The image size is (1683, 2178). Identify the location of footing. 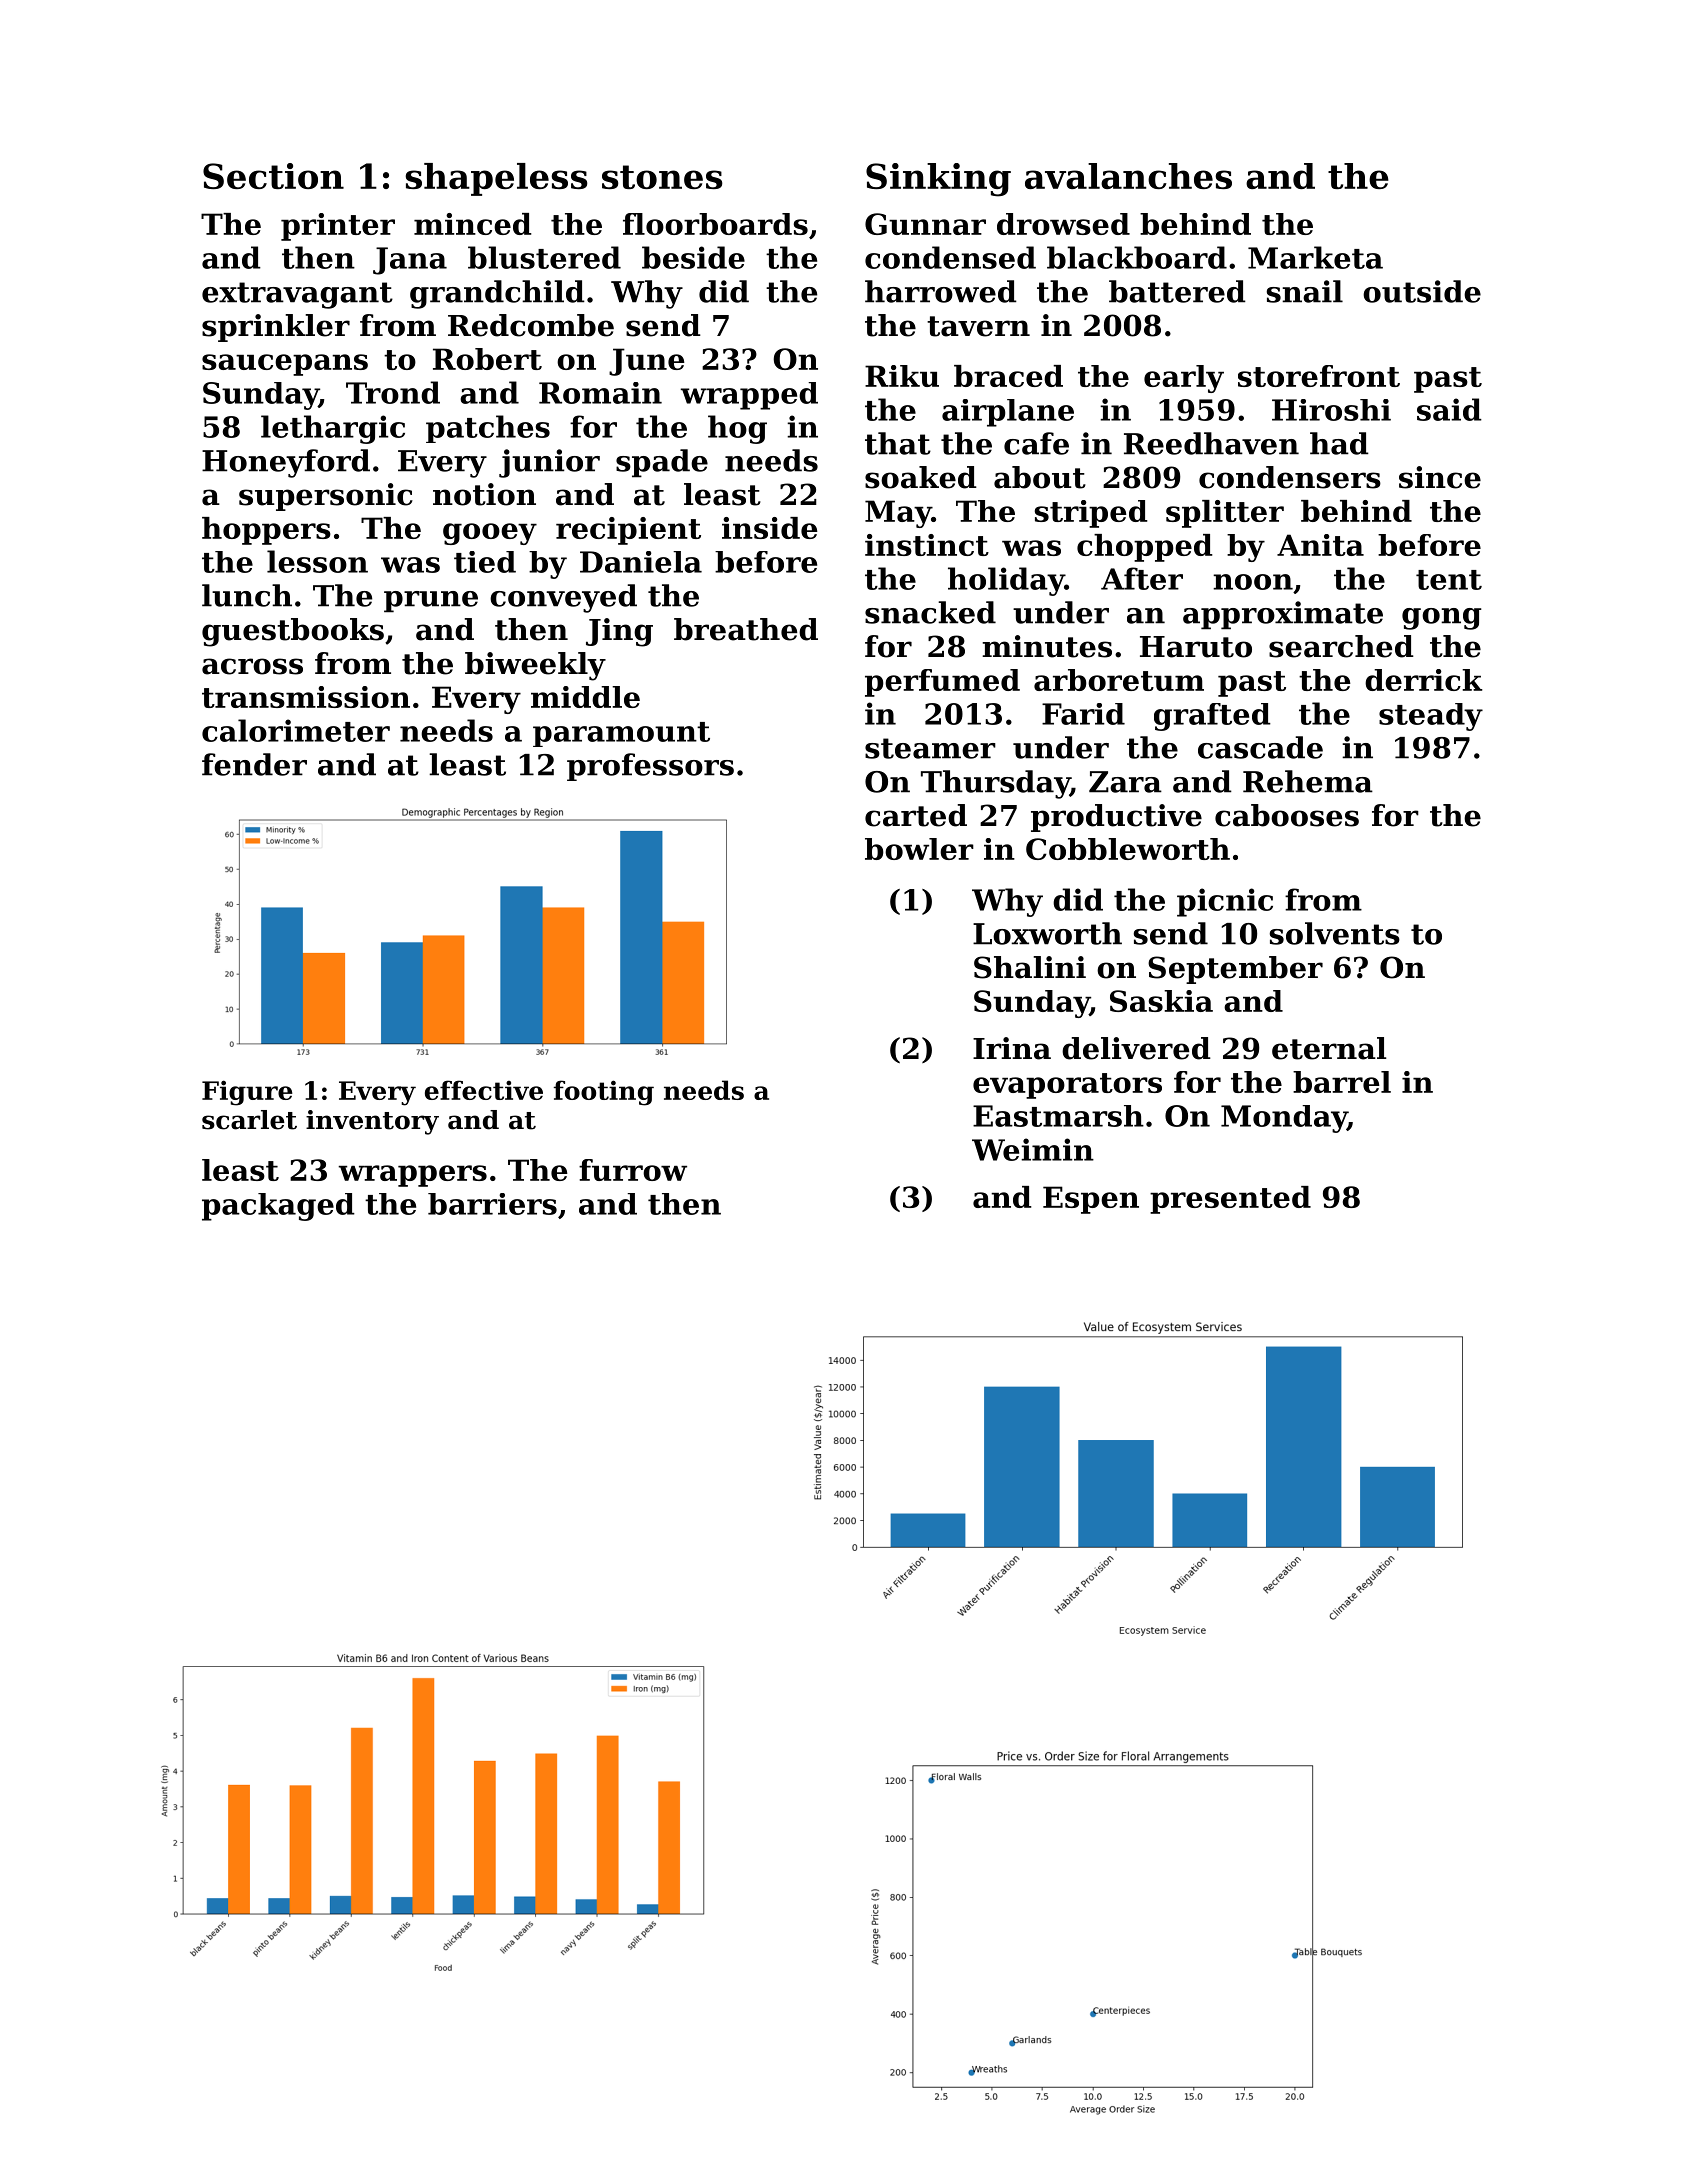
(604, 1093).
